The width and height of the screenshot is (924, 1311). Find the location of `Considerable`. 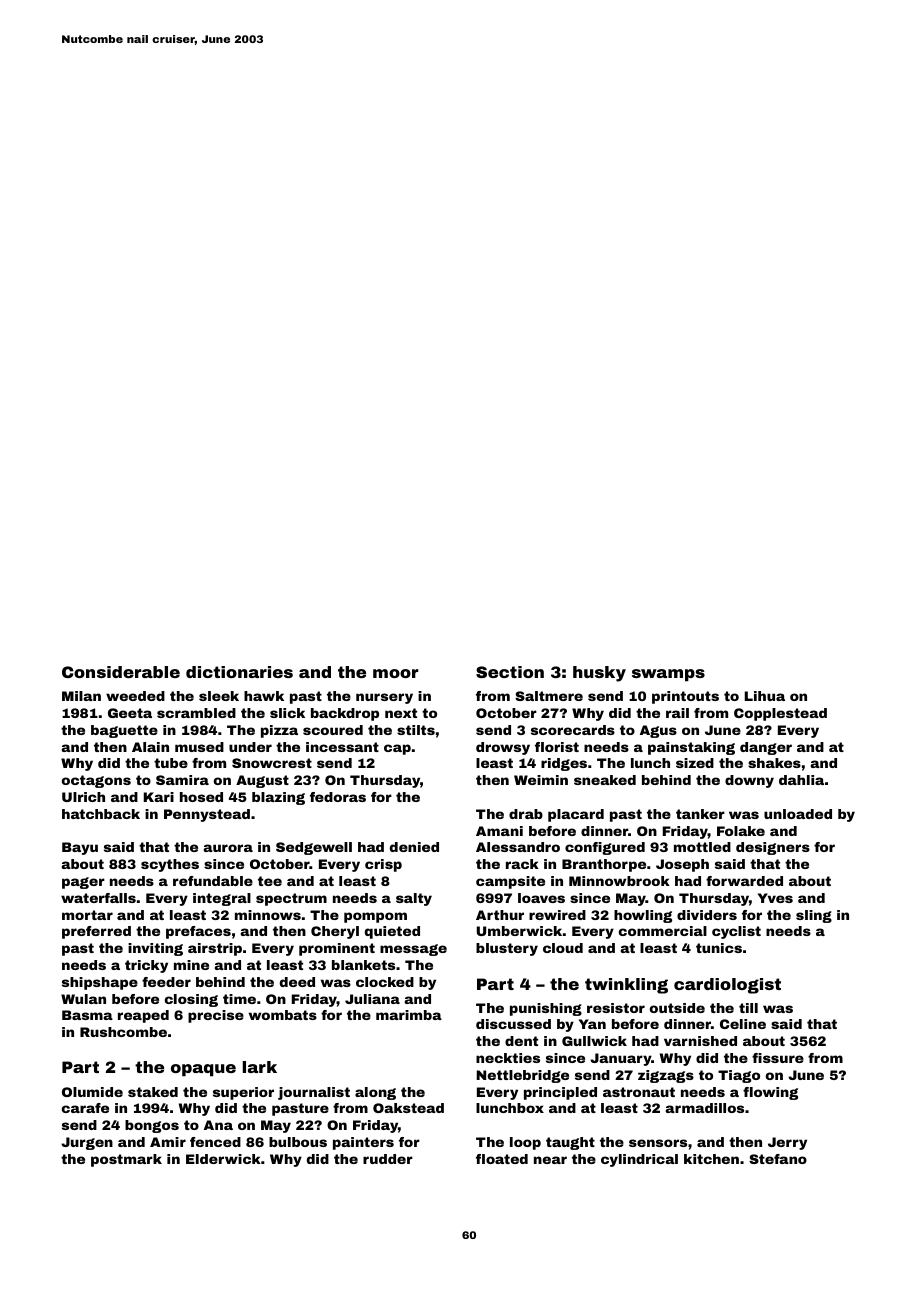

Considerable is located at coordinates (121, 672).
